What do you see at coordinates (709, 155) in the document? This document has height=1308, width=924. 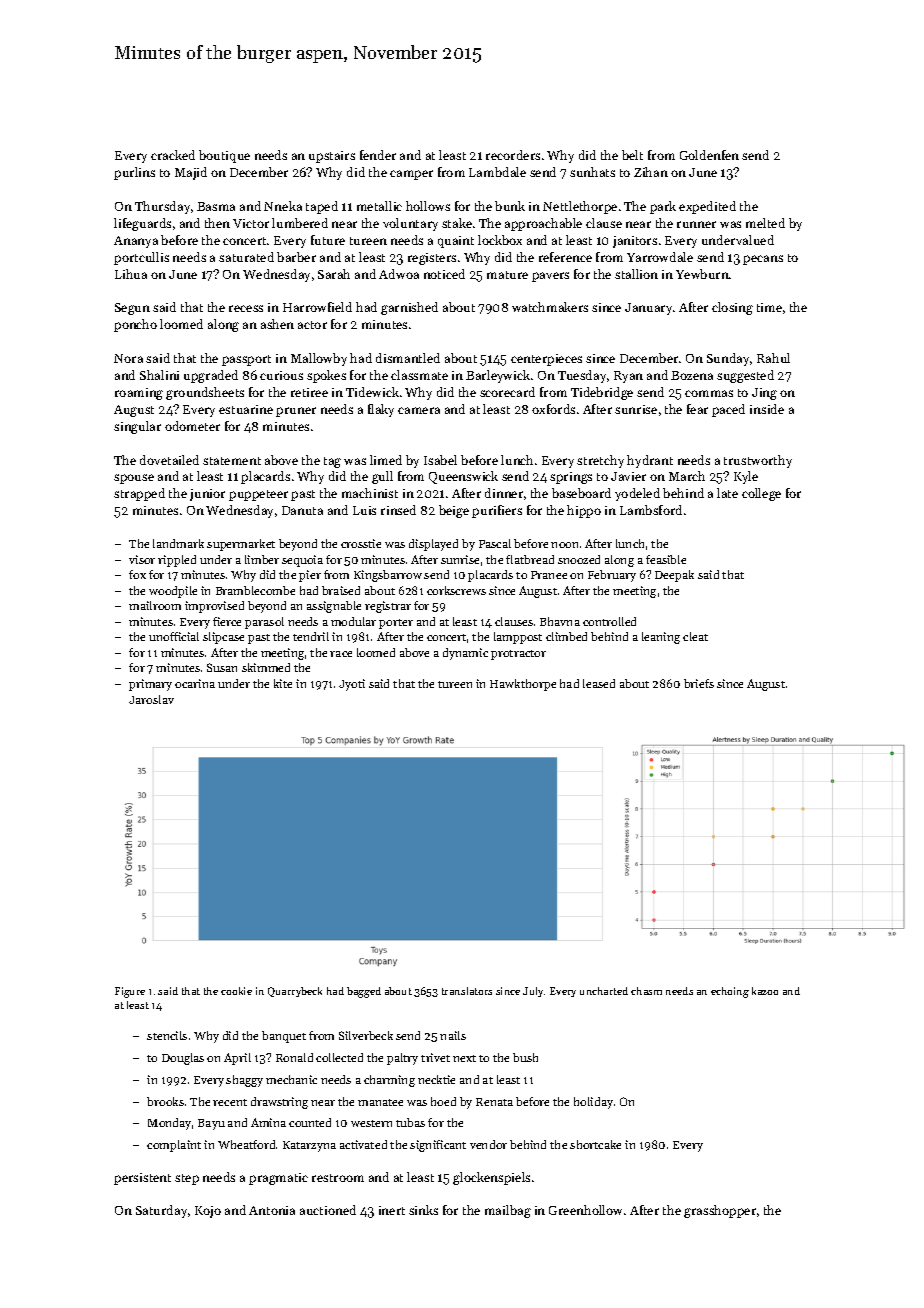 I see `Goldenfen` at bounding box center [709, 155].
